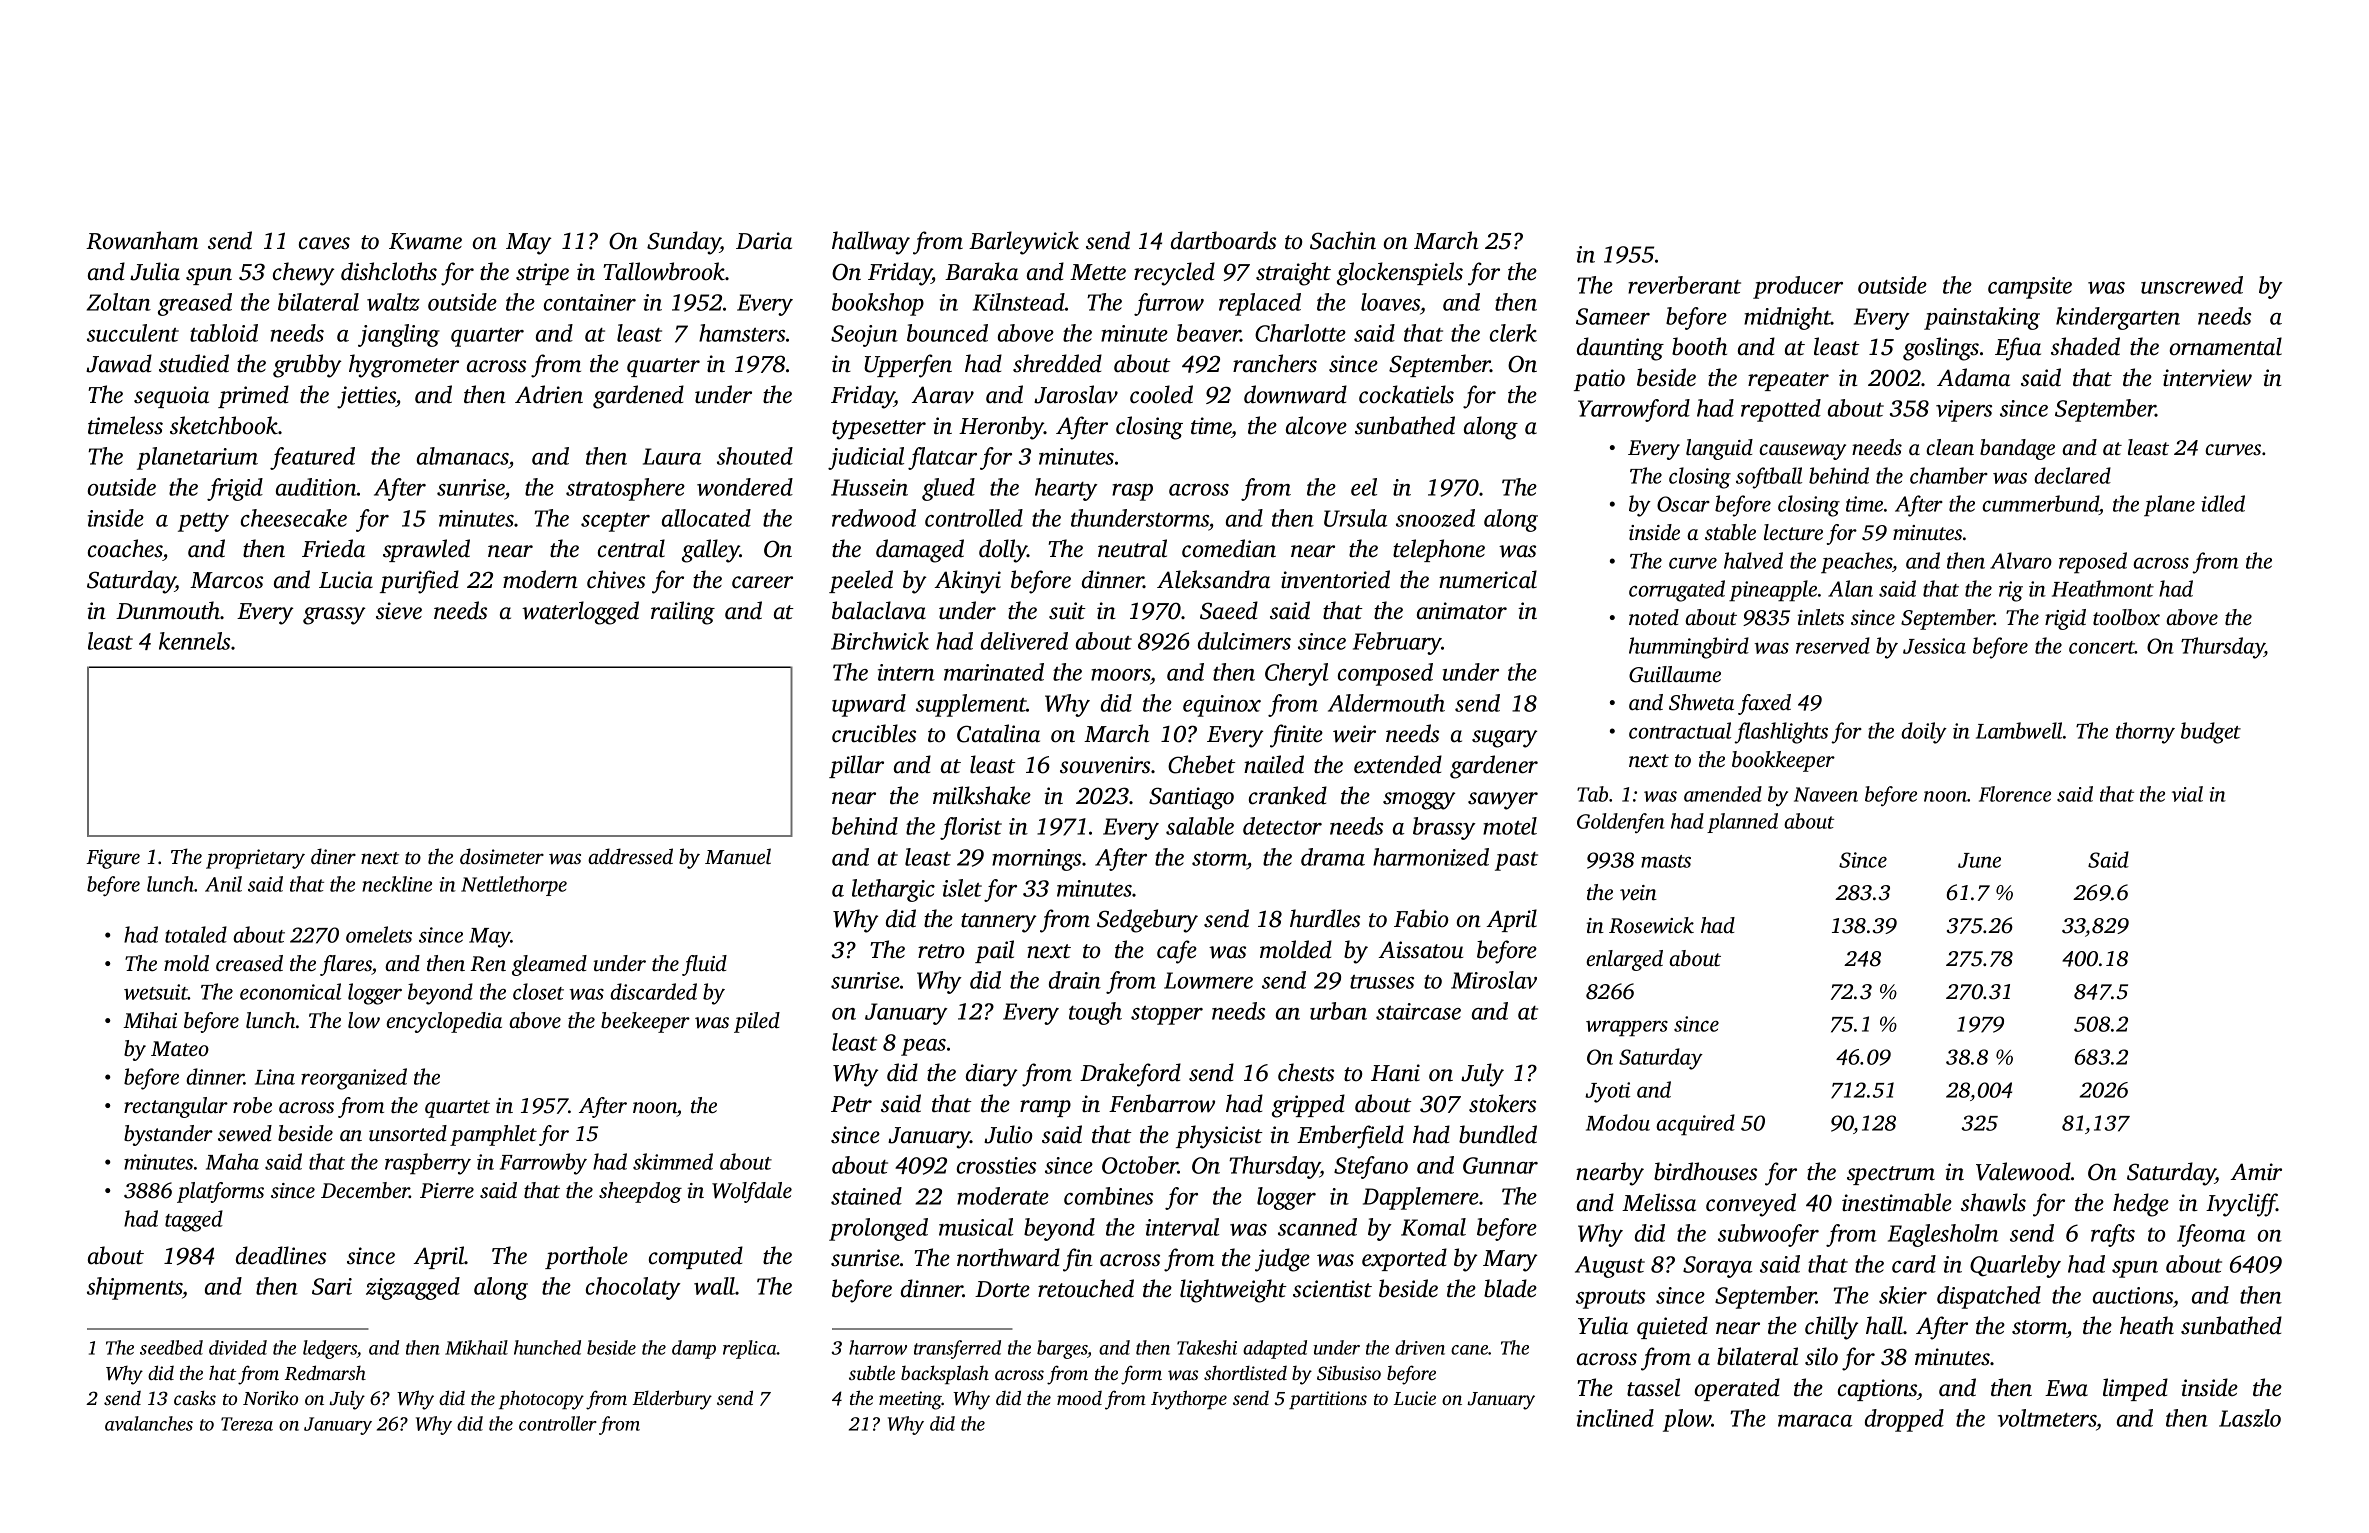 The image size is (2369, 1533). I want to click on Amir, so click(2256, 1172).
